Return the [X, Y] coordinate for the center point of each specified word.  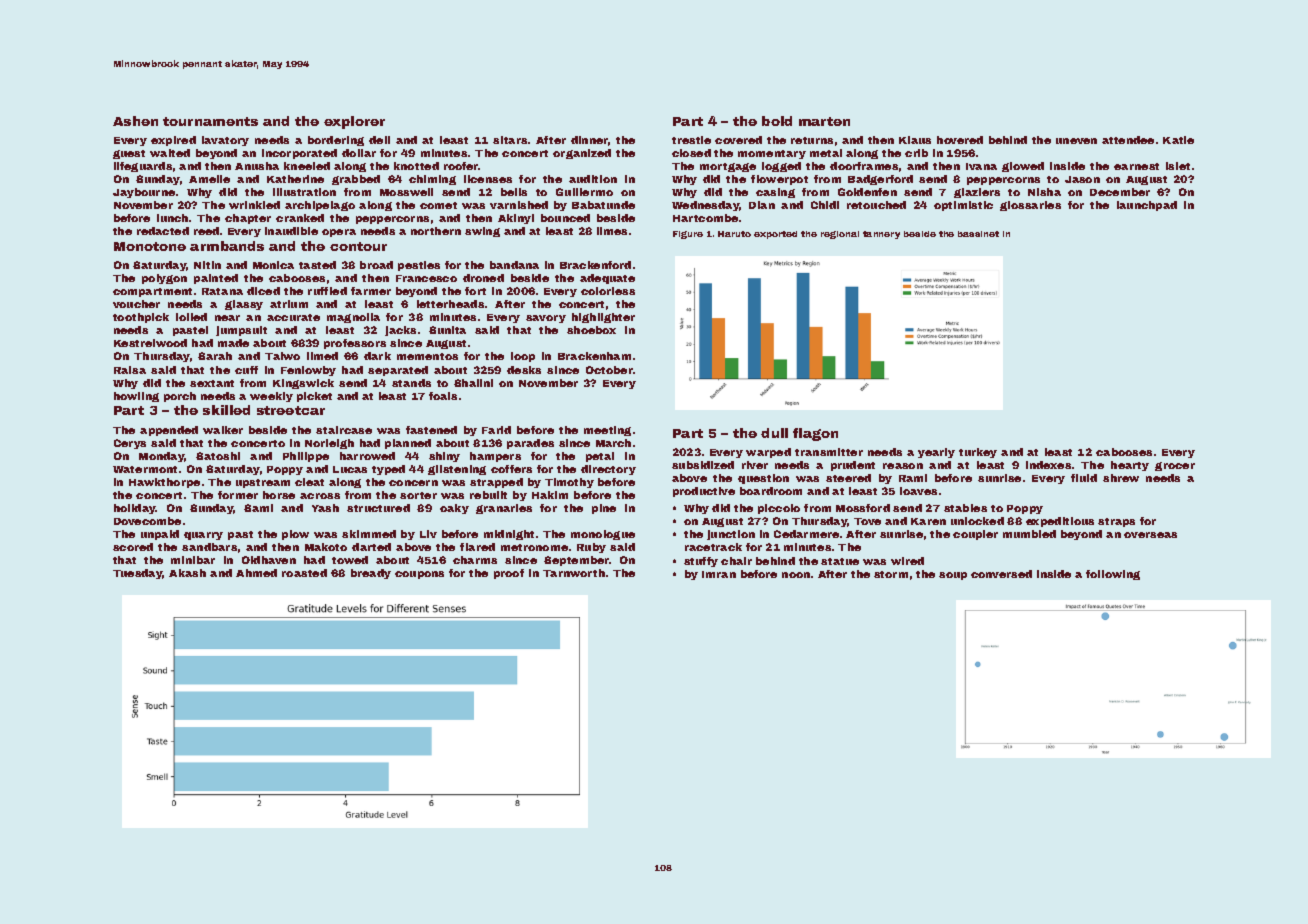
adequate [607, 279]
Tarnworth [574, 573]
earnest [1136, 166]
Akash [187, 573]
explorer [354, 122]
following [1113, 575]
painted [216, 279]
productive [704, 492]
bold [777, 121]
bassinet [978, 234]
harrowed [367, 456]
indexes [1048, 465]
